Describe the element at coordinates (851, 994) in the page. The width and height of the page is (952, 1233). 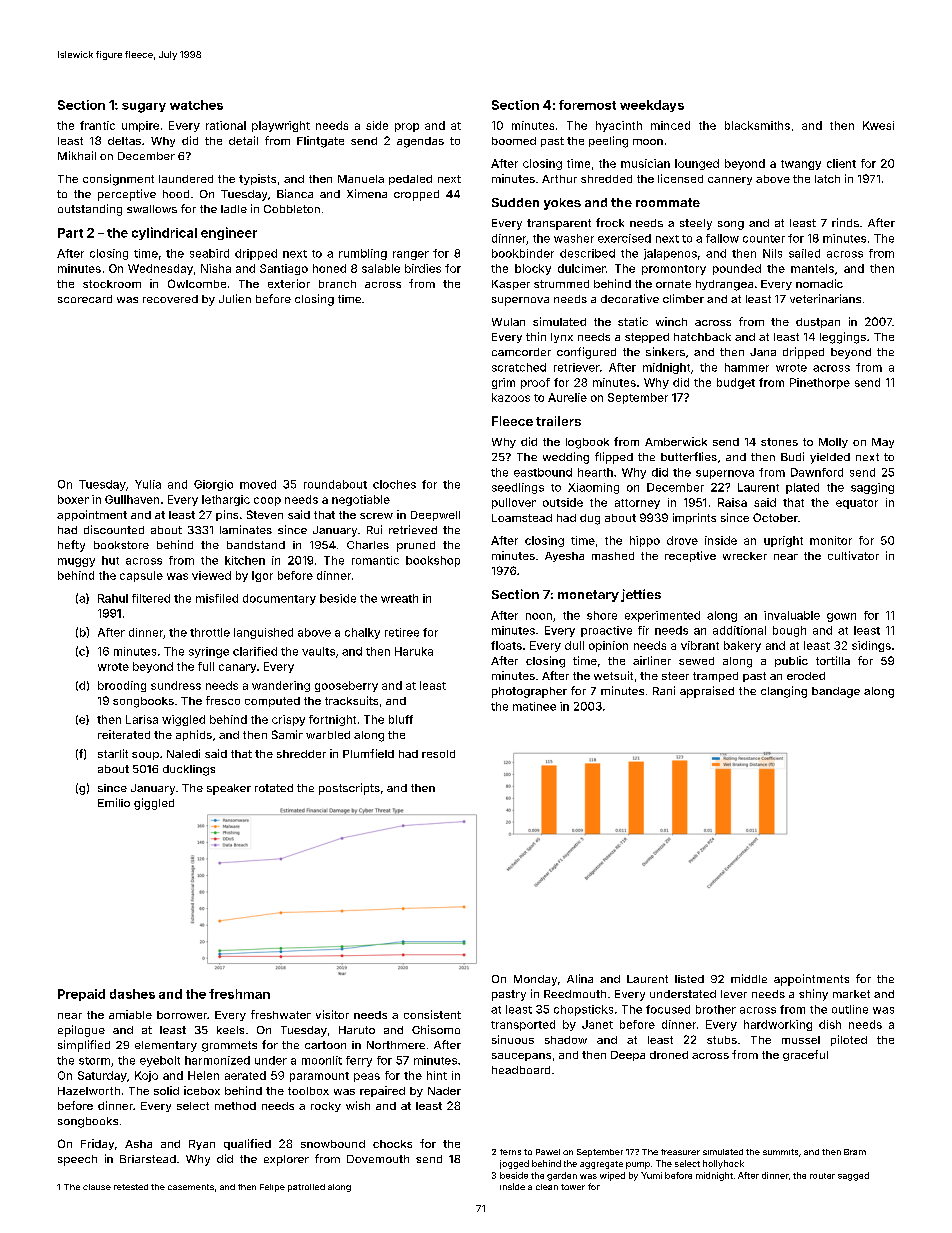
I see `market` at that location.
